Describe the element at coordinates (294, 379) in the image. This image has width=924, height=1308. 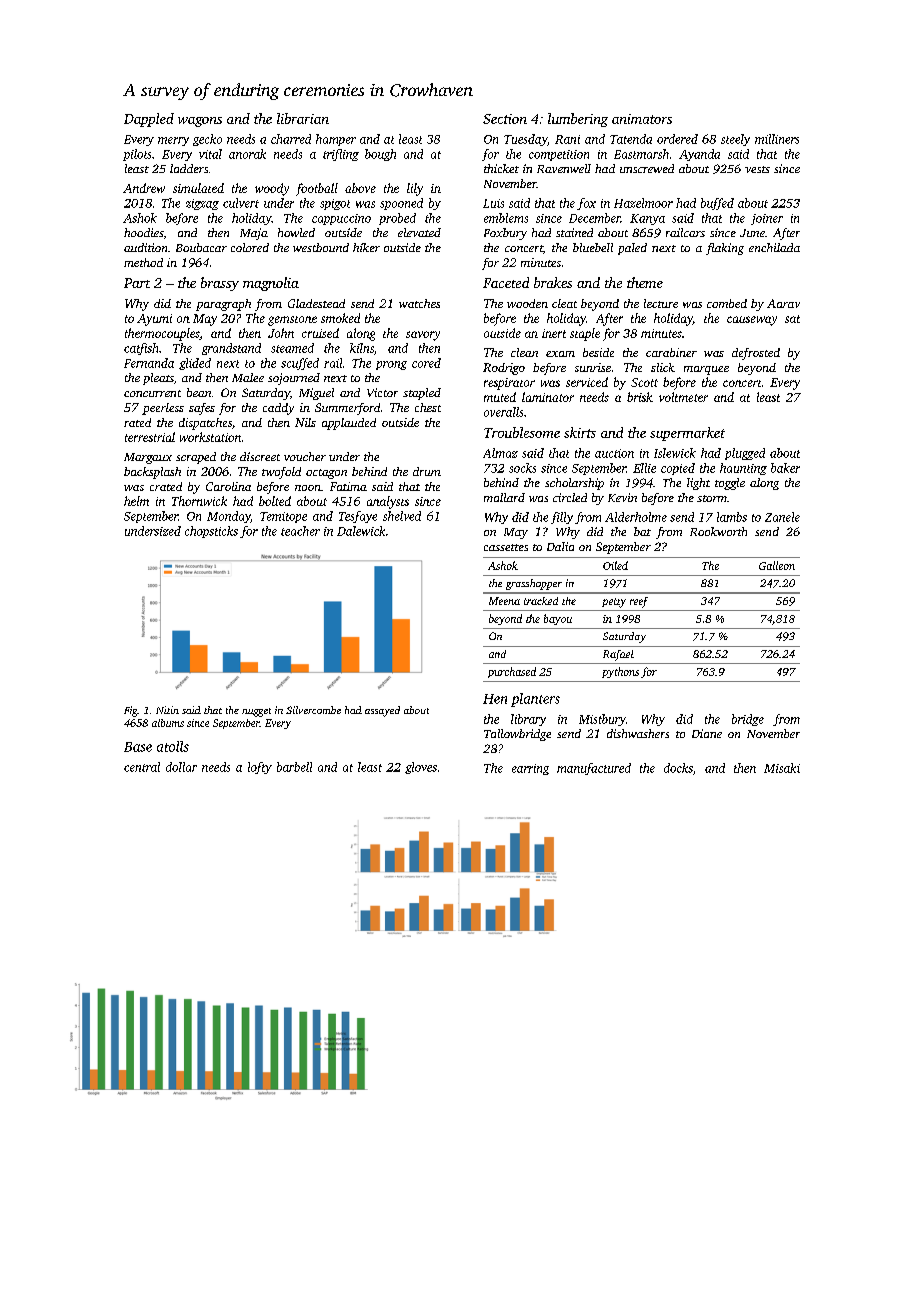
I see `sojourned` at that location.
